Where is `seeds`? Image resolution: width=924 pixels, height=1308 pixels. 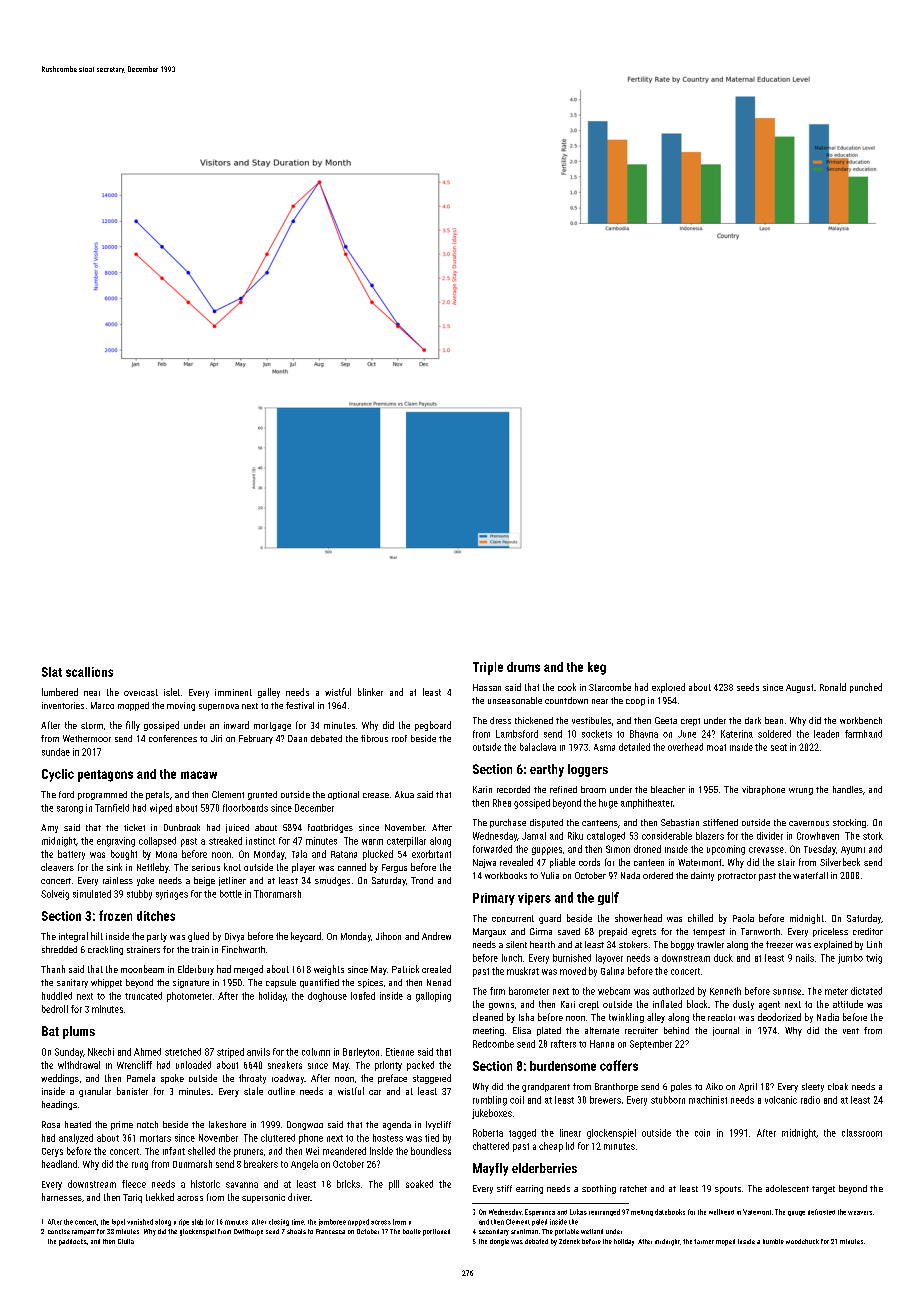 seeds is located at coordinates (748, 687).
